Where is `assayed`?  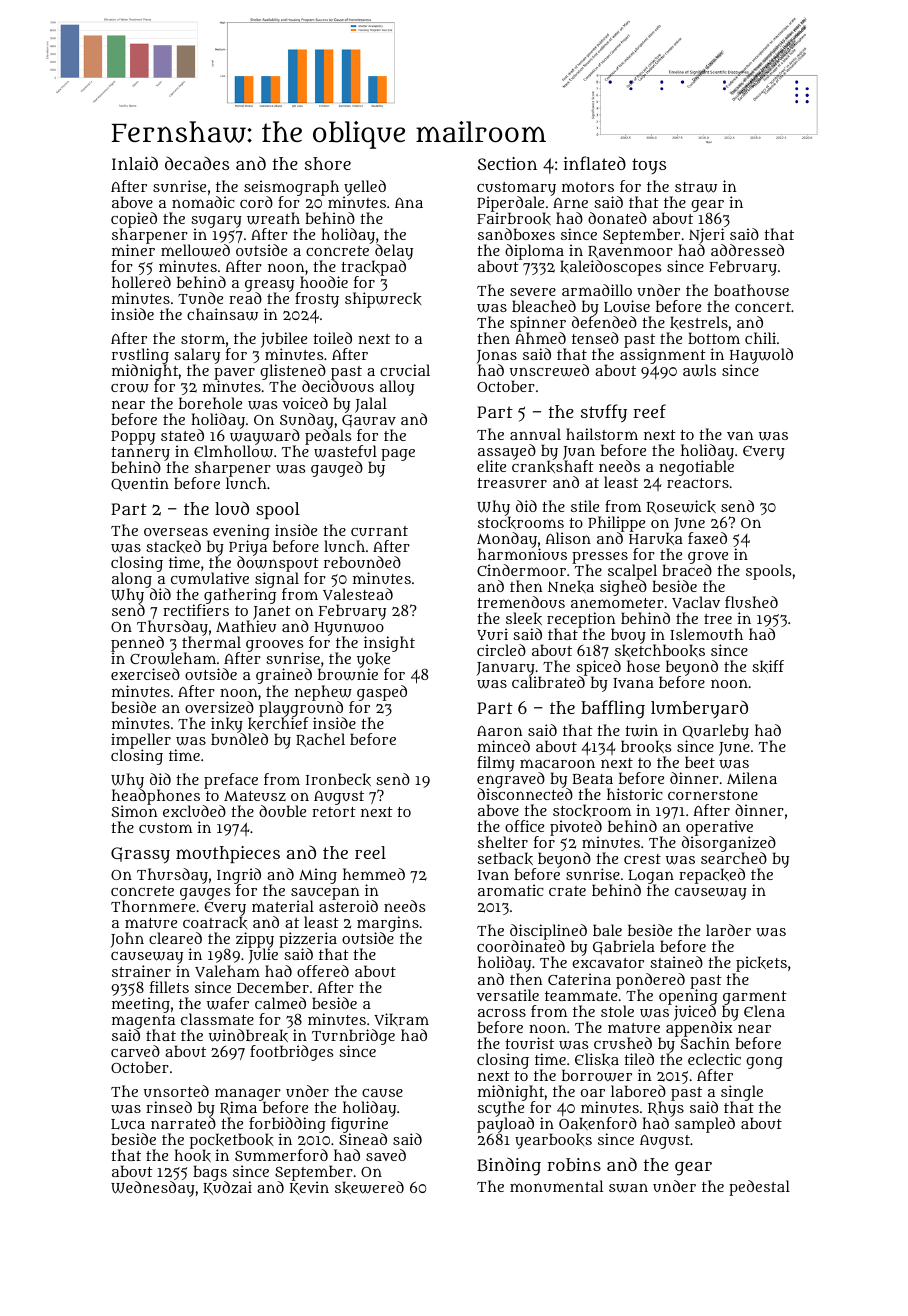 assayed is located at coordinates (507, 452).
